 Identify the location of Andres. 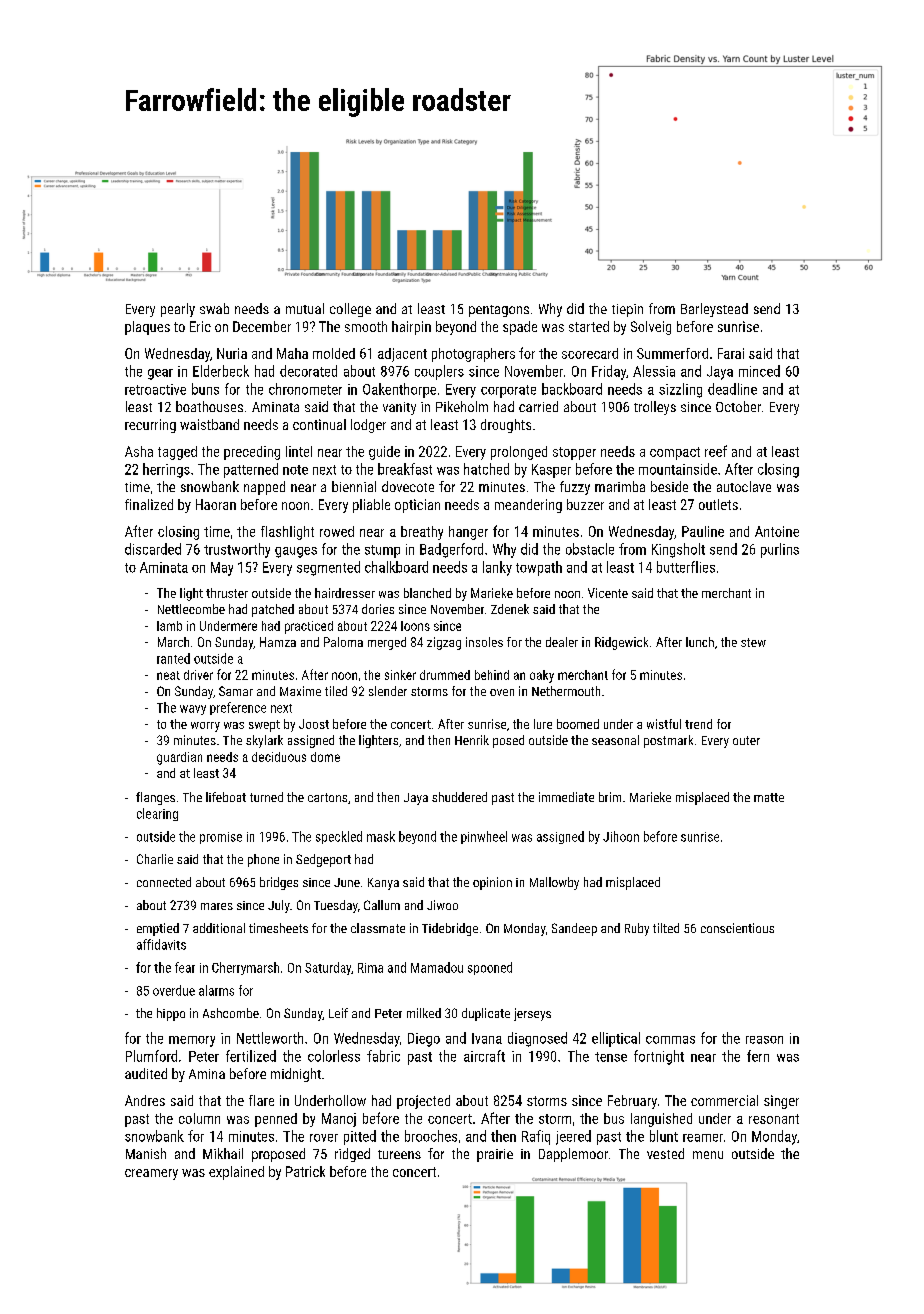
(145, 1100).
